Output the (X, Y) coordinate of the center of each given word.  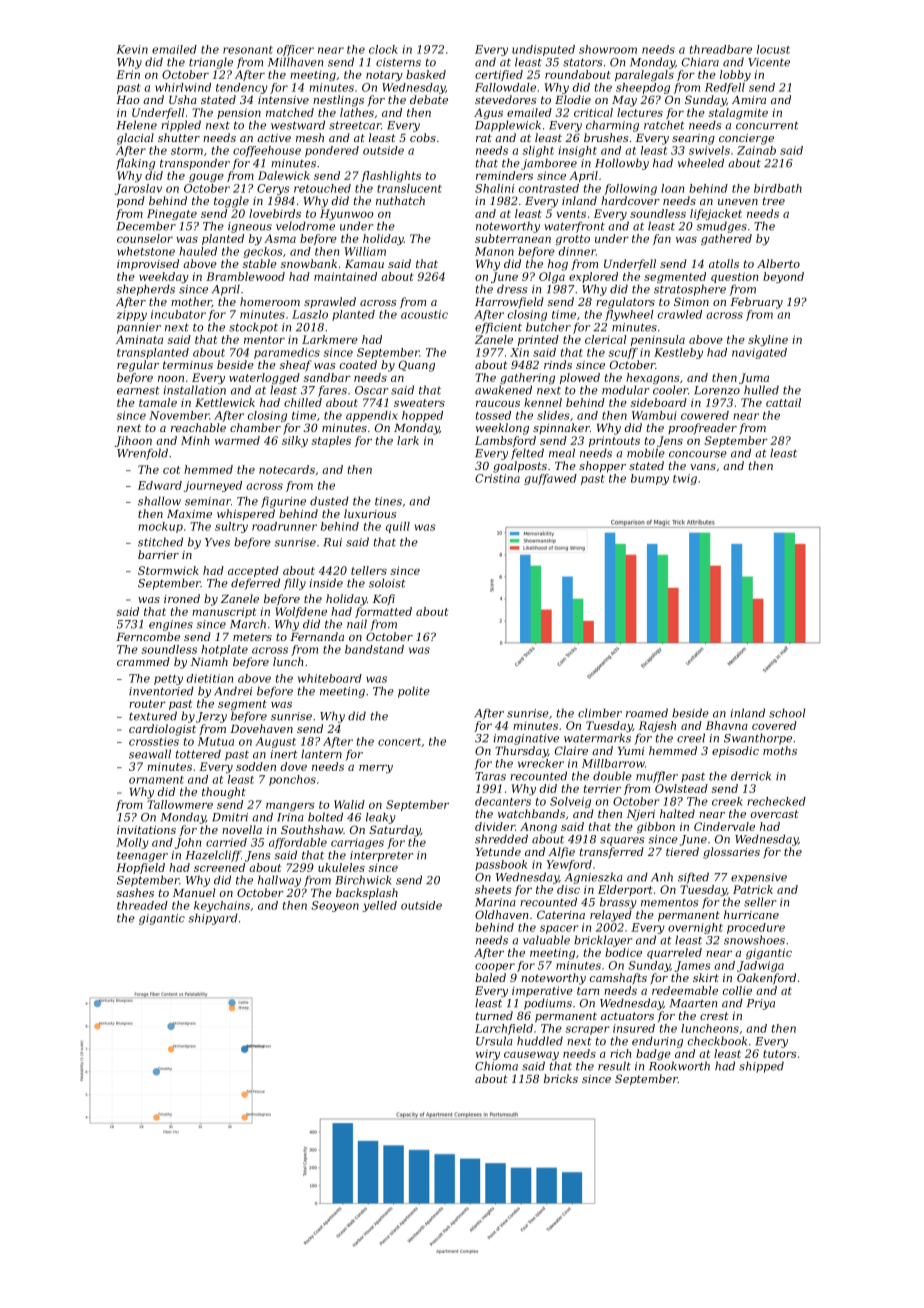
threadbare (721, 49)
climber (600, 713)
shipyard (213, 919)
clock (383, 49)
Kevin (132, 49)
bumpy (650, 479)
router (147, 704)
